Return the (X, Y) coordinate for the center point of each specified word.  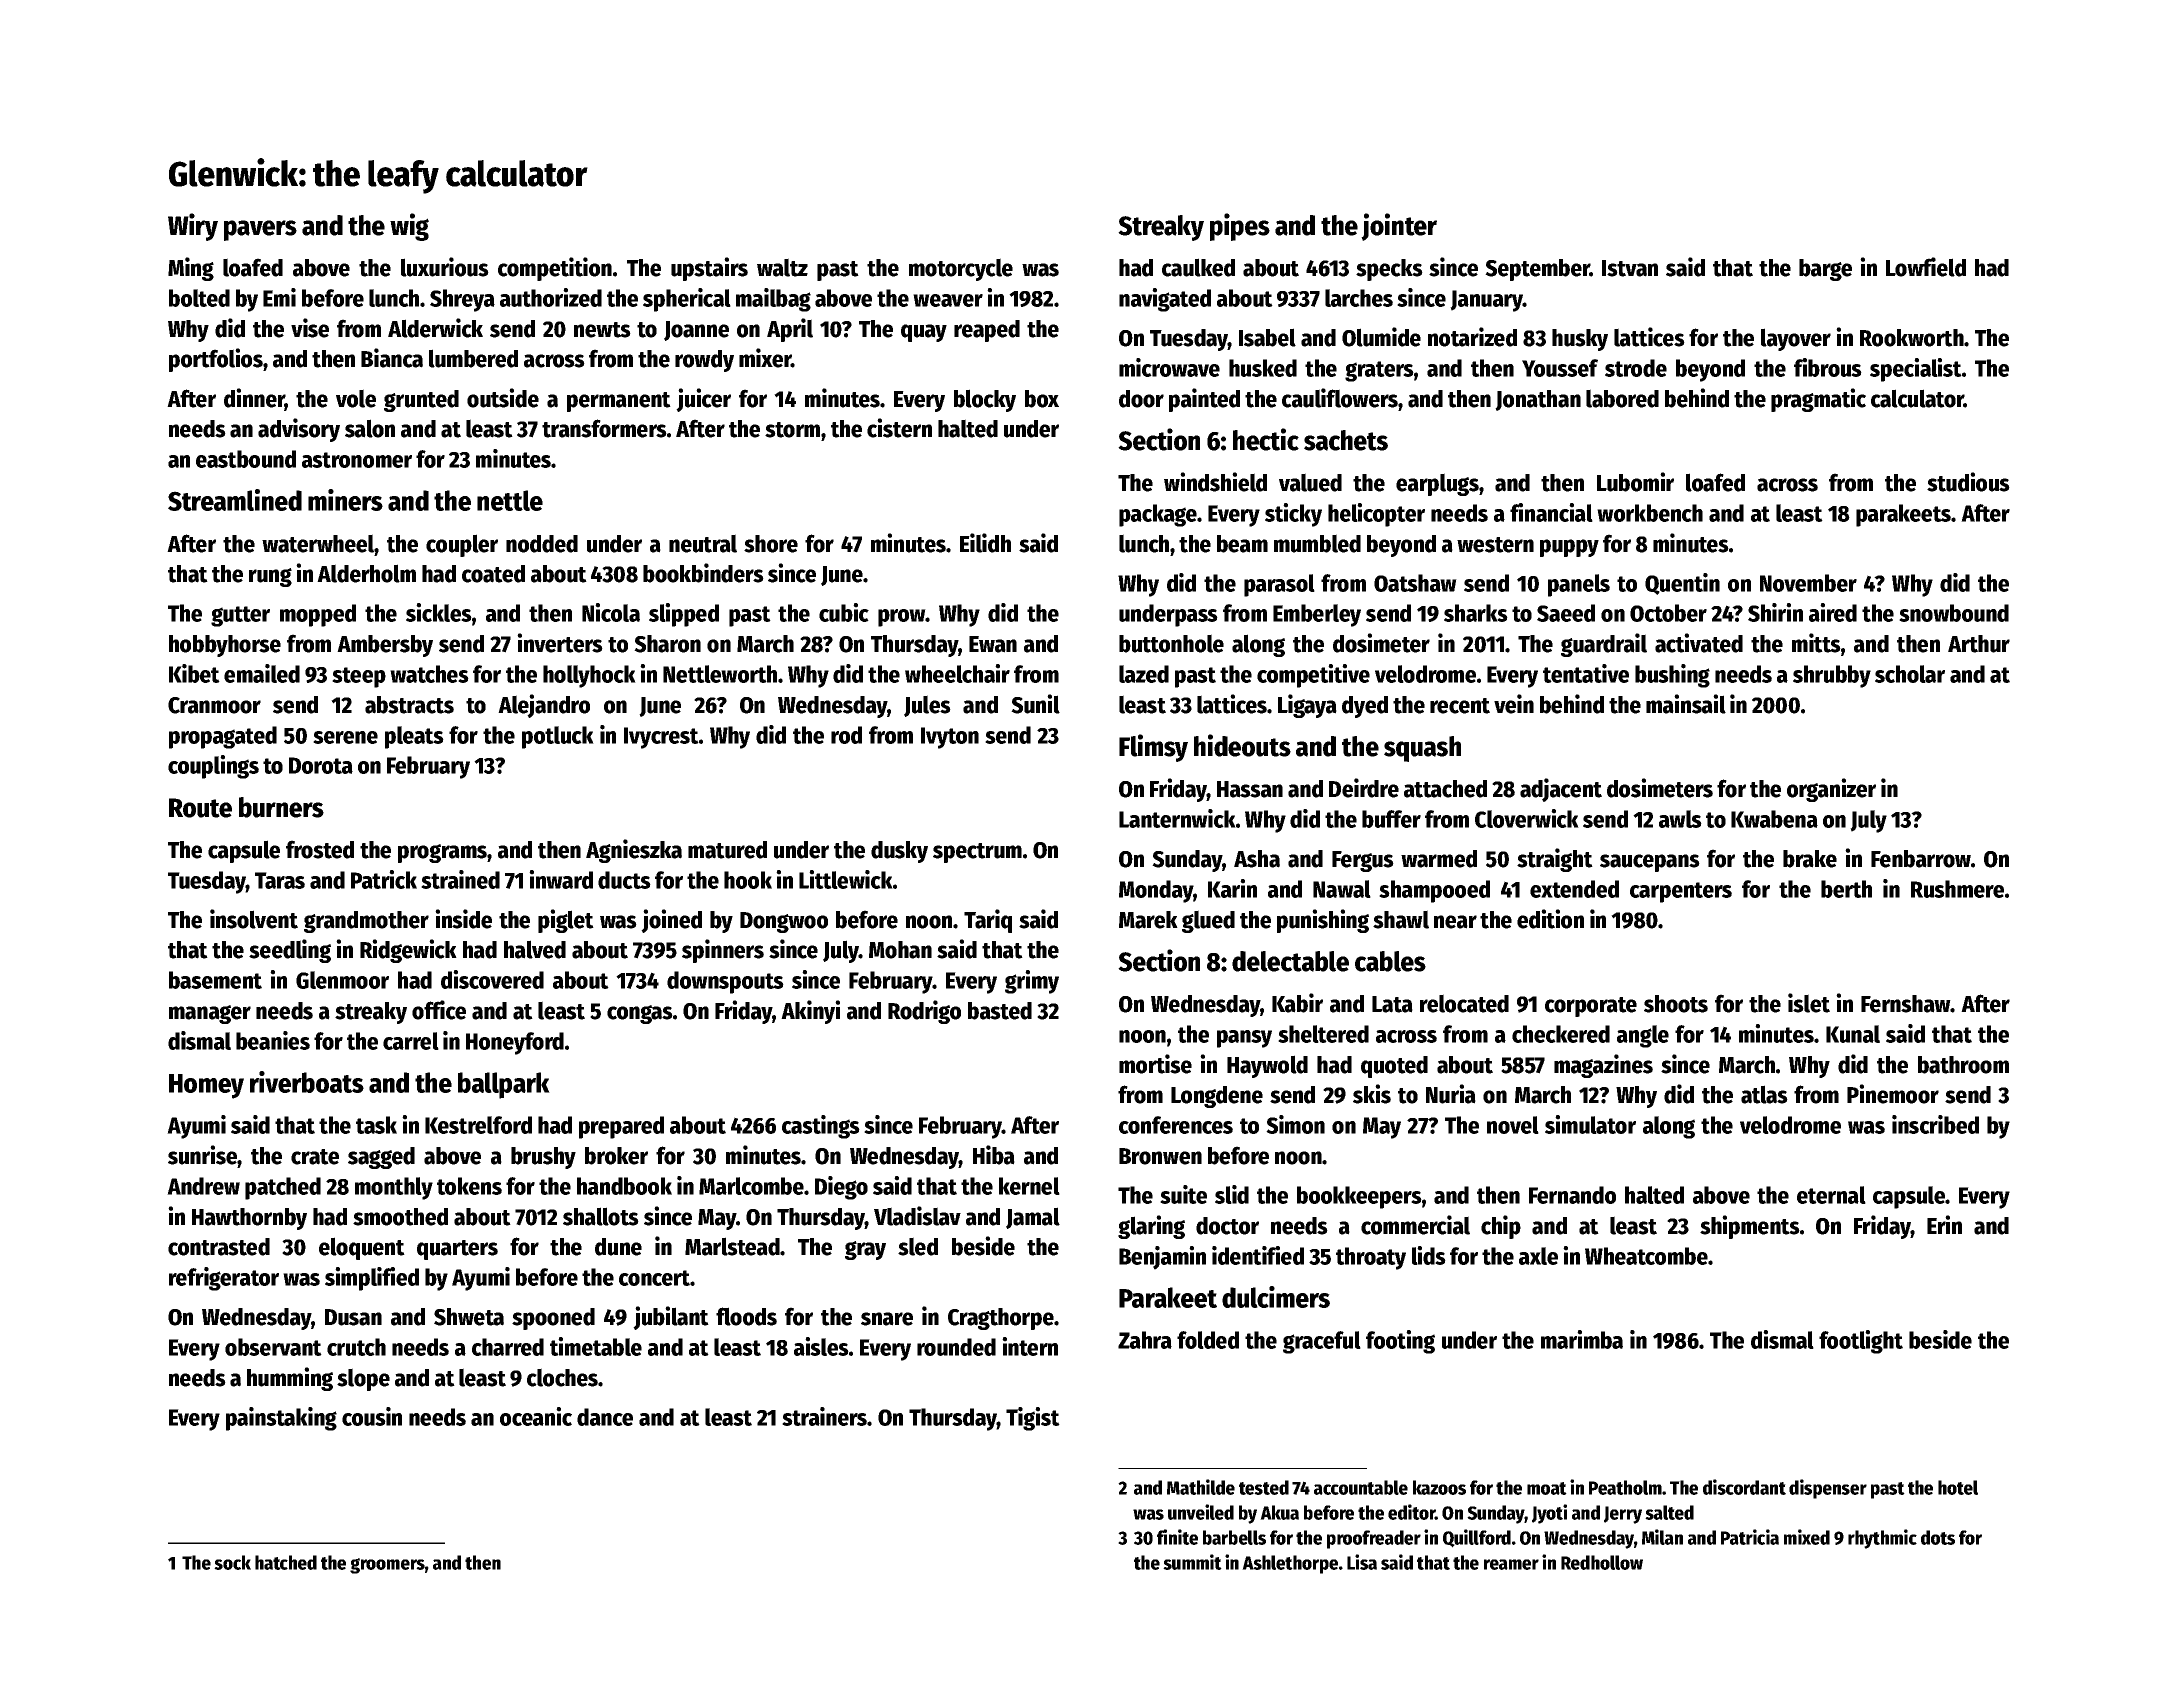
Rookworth (1912, 338)
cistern (899, 428)
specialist (1916, 370)
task (376, 1125)
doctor (1227, 1226)
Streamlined (235, 500)
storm (792, 430)
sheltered (1323, 1034)
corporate (1591, 1007)
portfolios (216, 360)
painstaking (281, 1419)
